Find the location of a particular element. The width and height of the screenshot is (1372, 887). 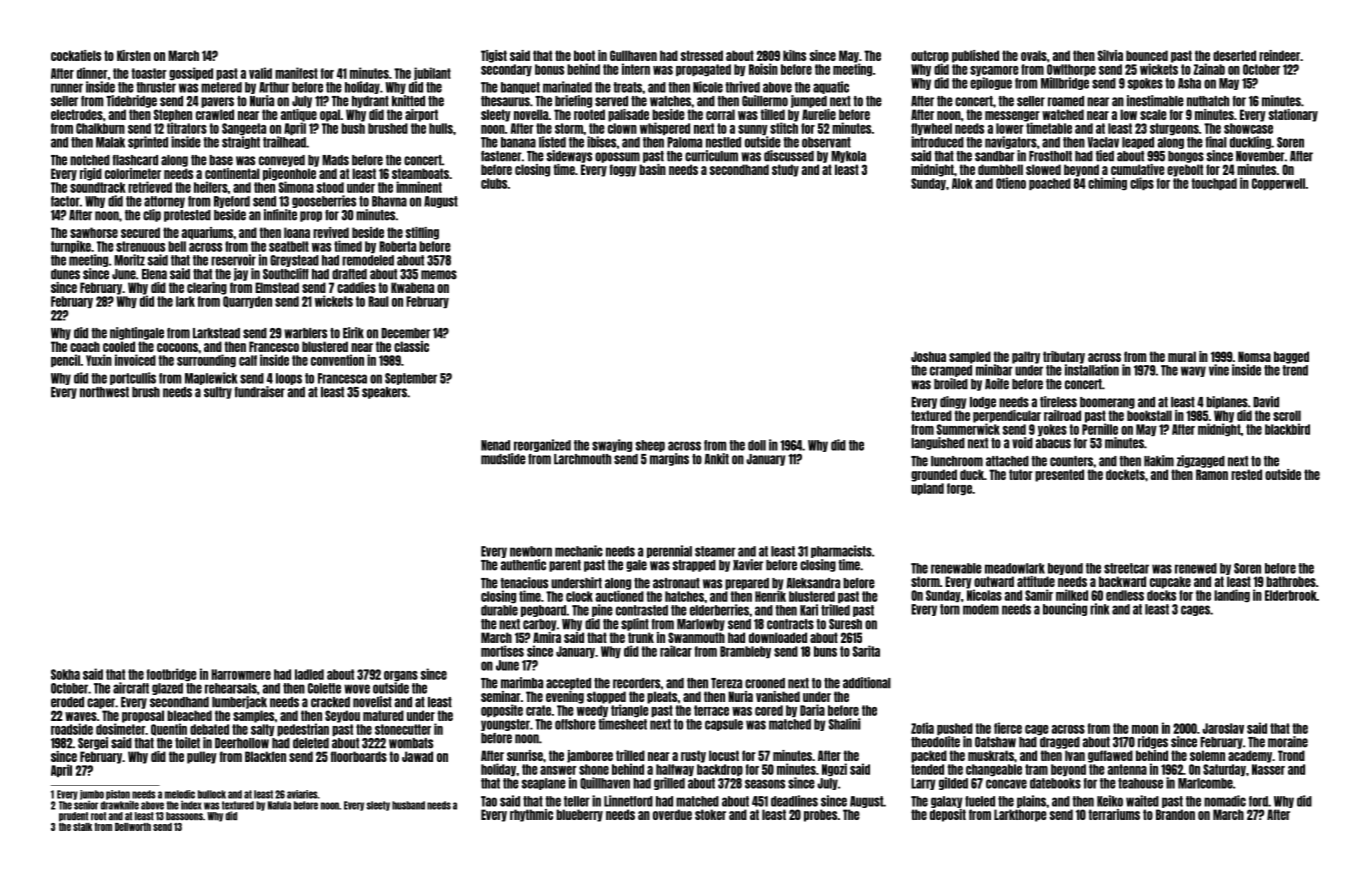

stalk is located at coordinates (82, 827).
